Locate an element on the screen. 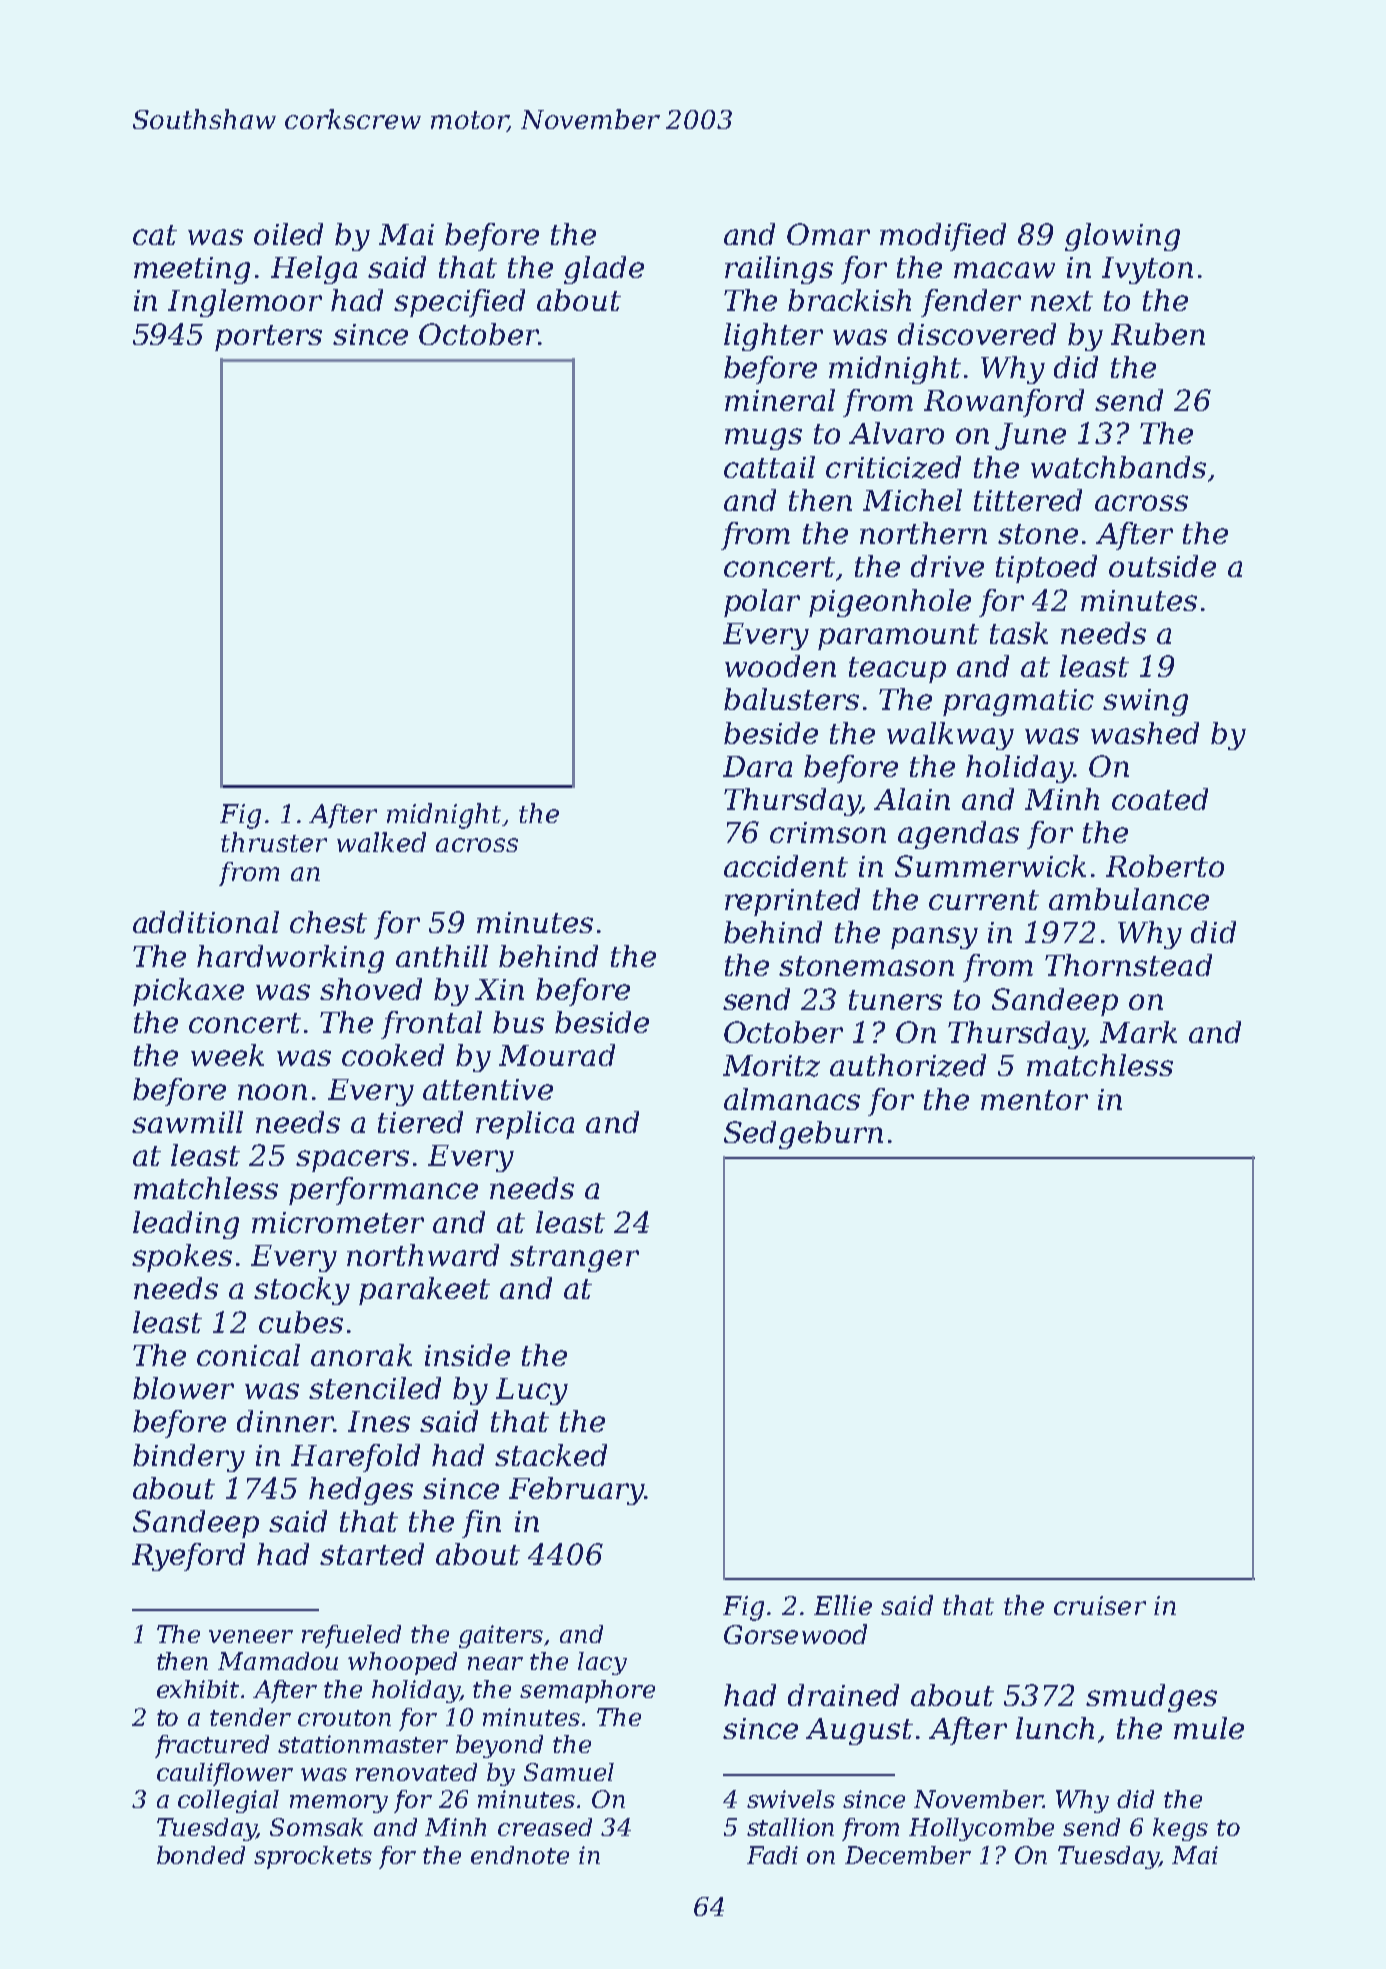 The height and width of the screenshot is (1969, 1386). Roberto is located at coordinates (1165, 866).
